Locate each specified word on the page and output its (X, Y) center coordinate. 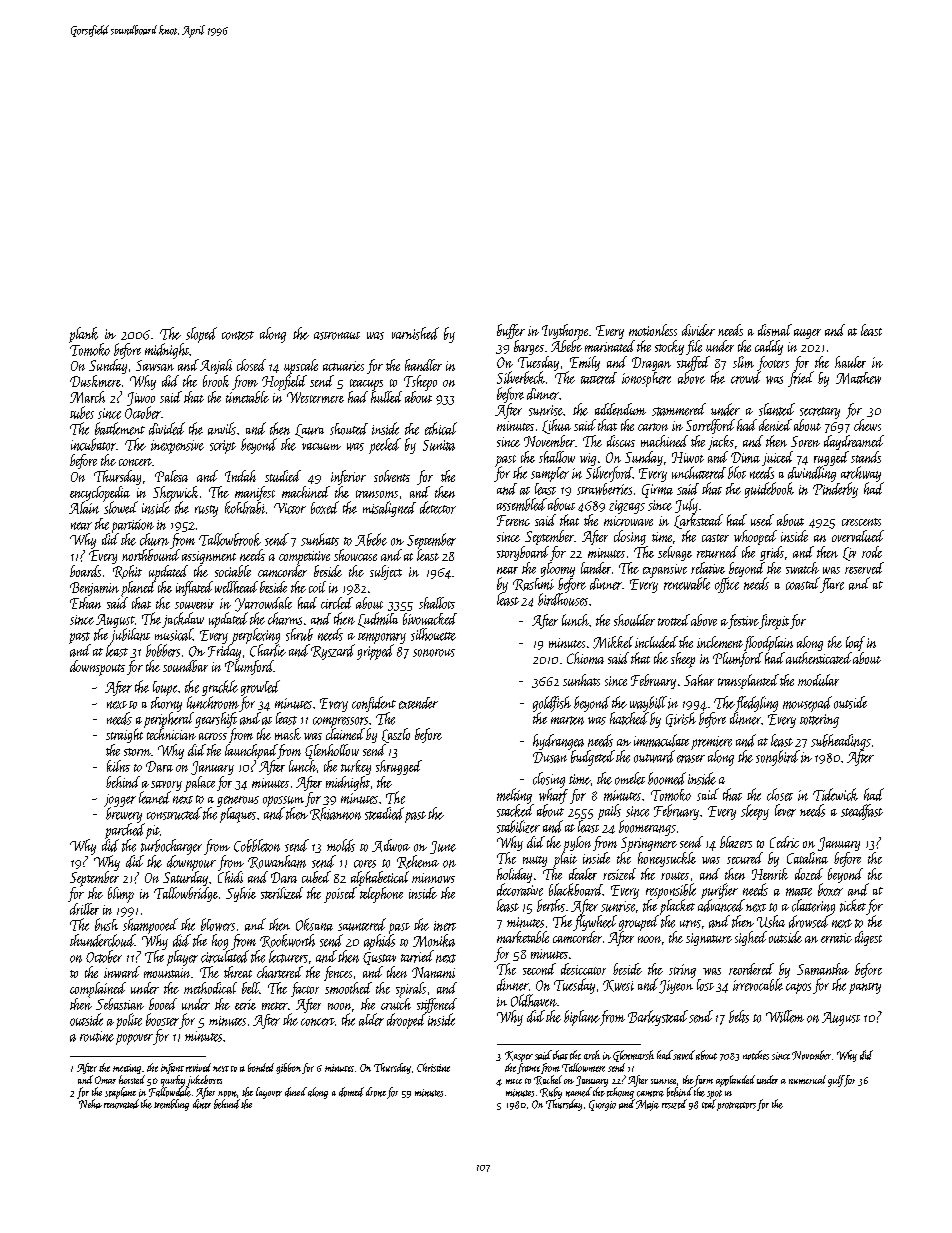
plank (83, 335)
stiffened (437, 1005)
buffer (511, 331)
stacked (515, 810)
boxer (830, 889)
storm (137, 752)
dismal (775, 330)
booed (163, 1004)
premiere (711, 743)
